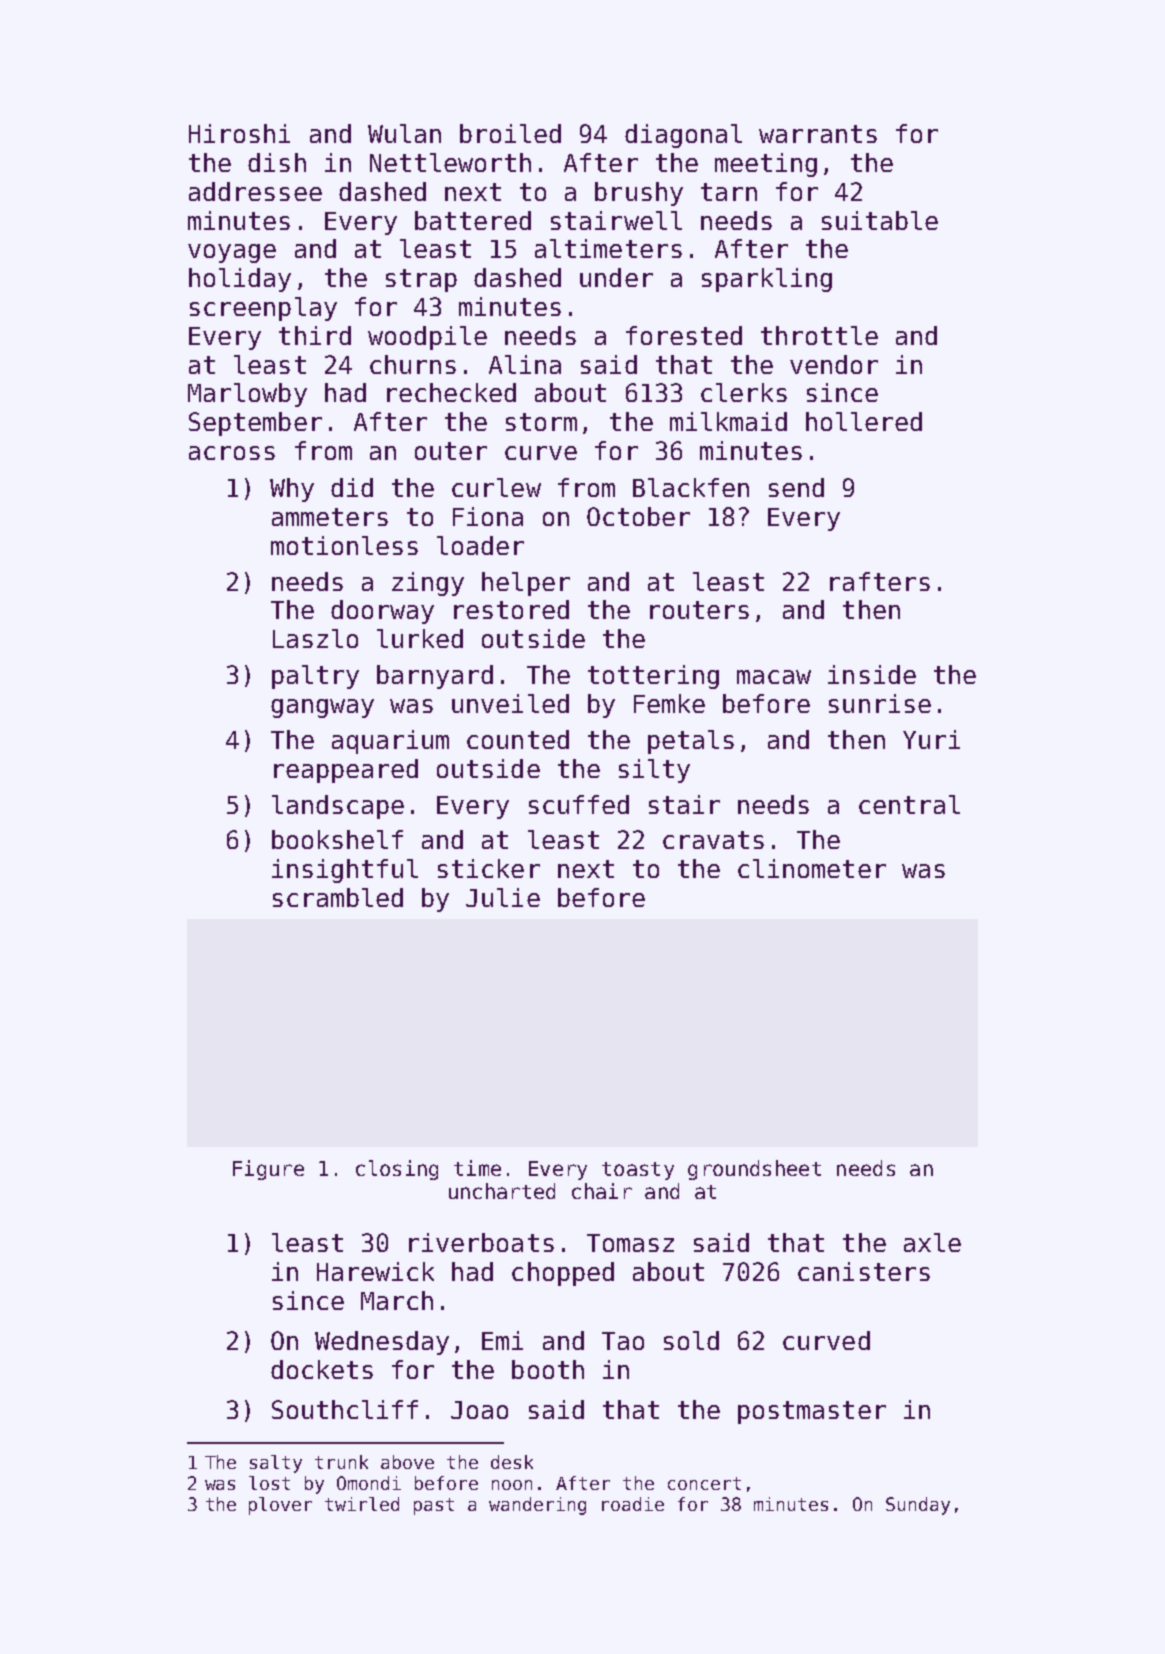 The width and height of the screenshot is (1165, 1654). I want to click on scrambled, so click(338, 897).
